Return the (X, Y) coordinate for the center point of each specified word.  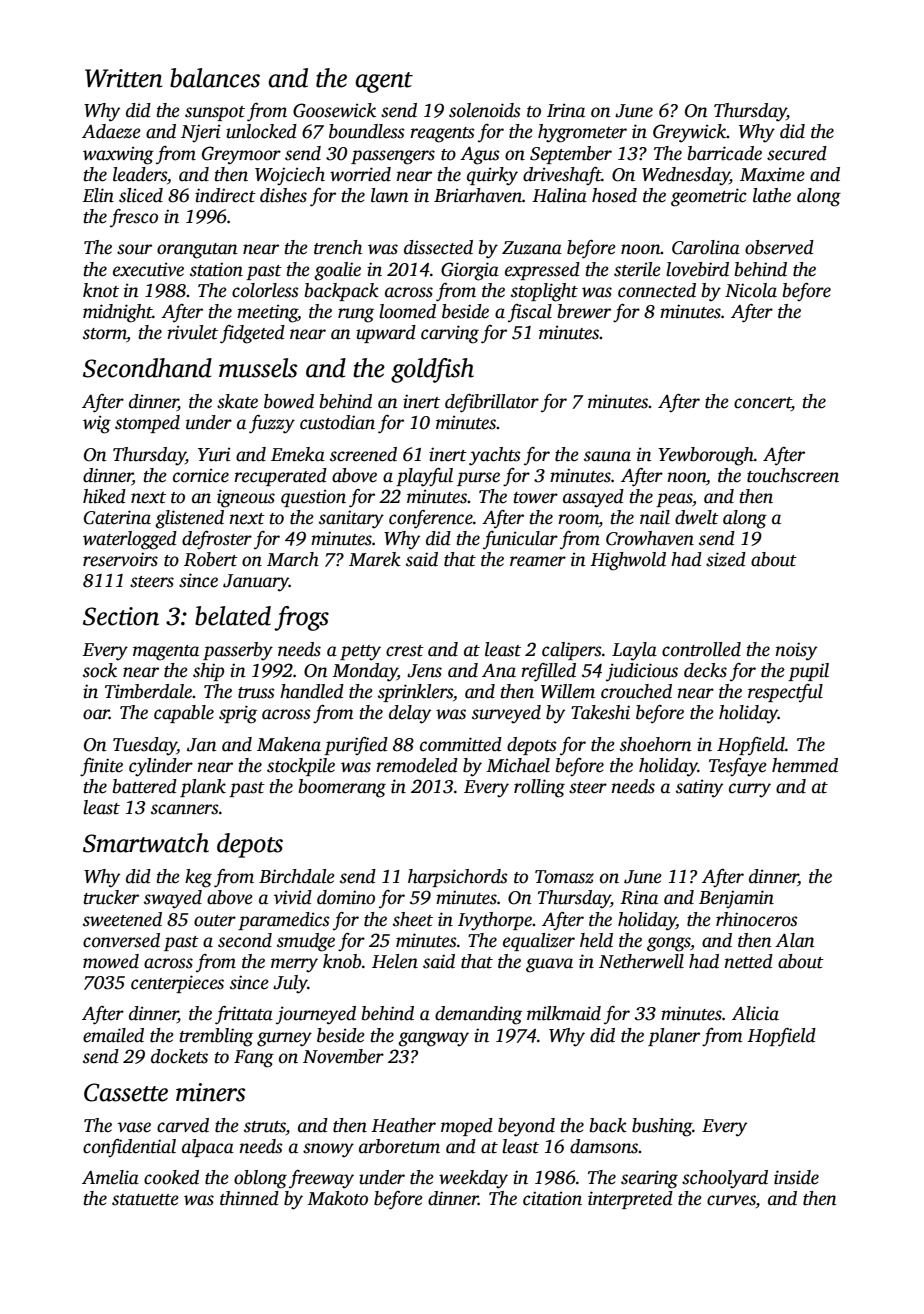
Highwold (628, 561)
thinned (249, 1198)
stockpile (301, 767)
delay (410, 714)
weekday (473, 1179)
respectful (785, 693)
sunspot (215, 113)
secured (797, 153)
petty (360, 653)
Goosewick (334, 110)
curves (731, 1201)
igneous (246, 498)
